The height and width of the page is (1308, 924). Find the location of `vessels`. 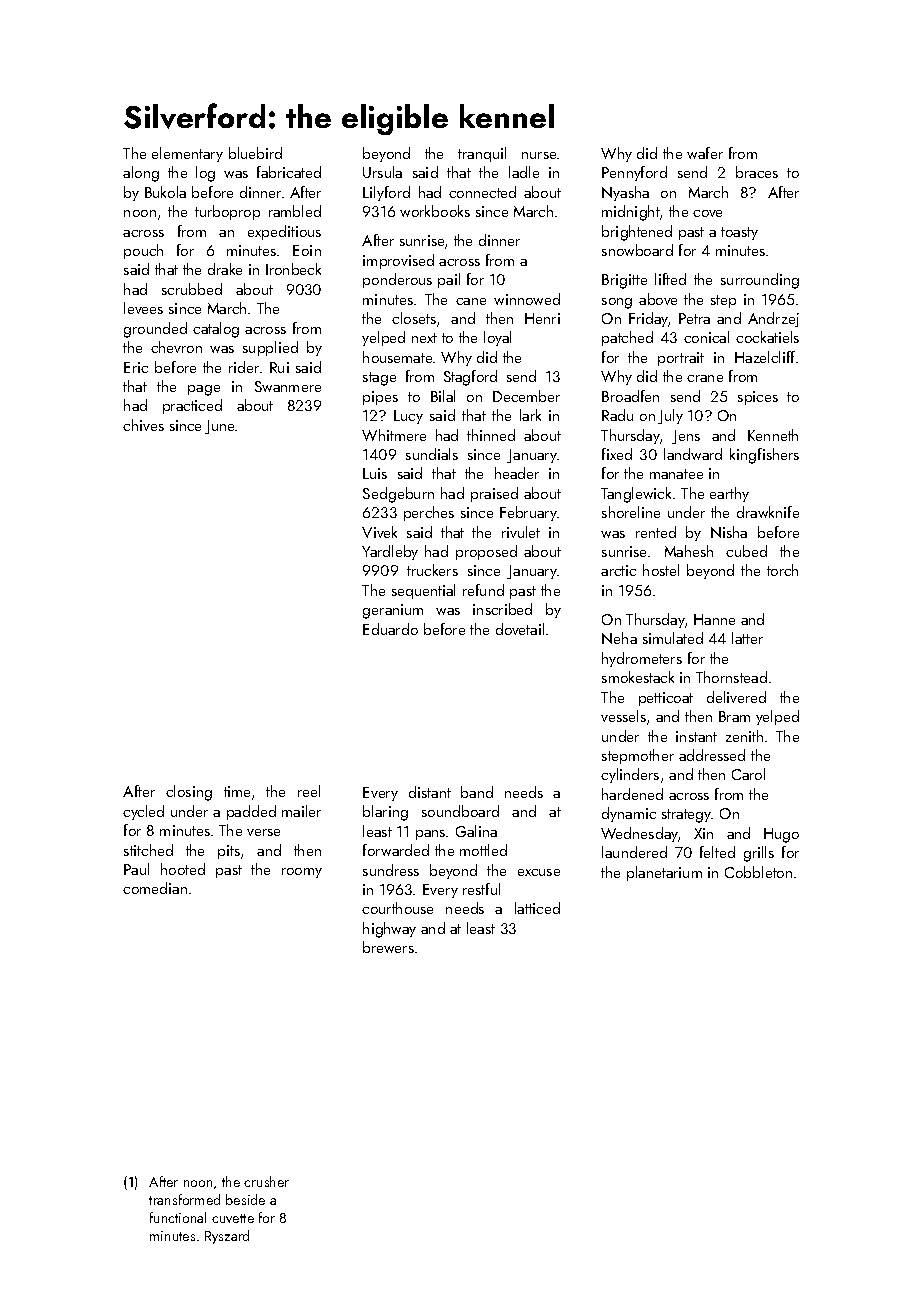

vessels is located at coordinates (623, 716).
